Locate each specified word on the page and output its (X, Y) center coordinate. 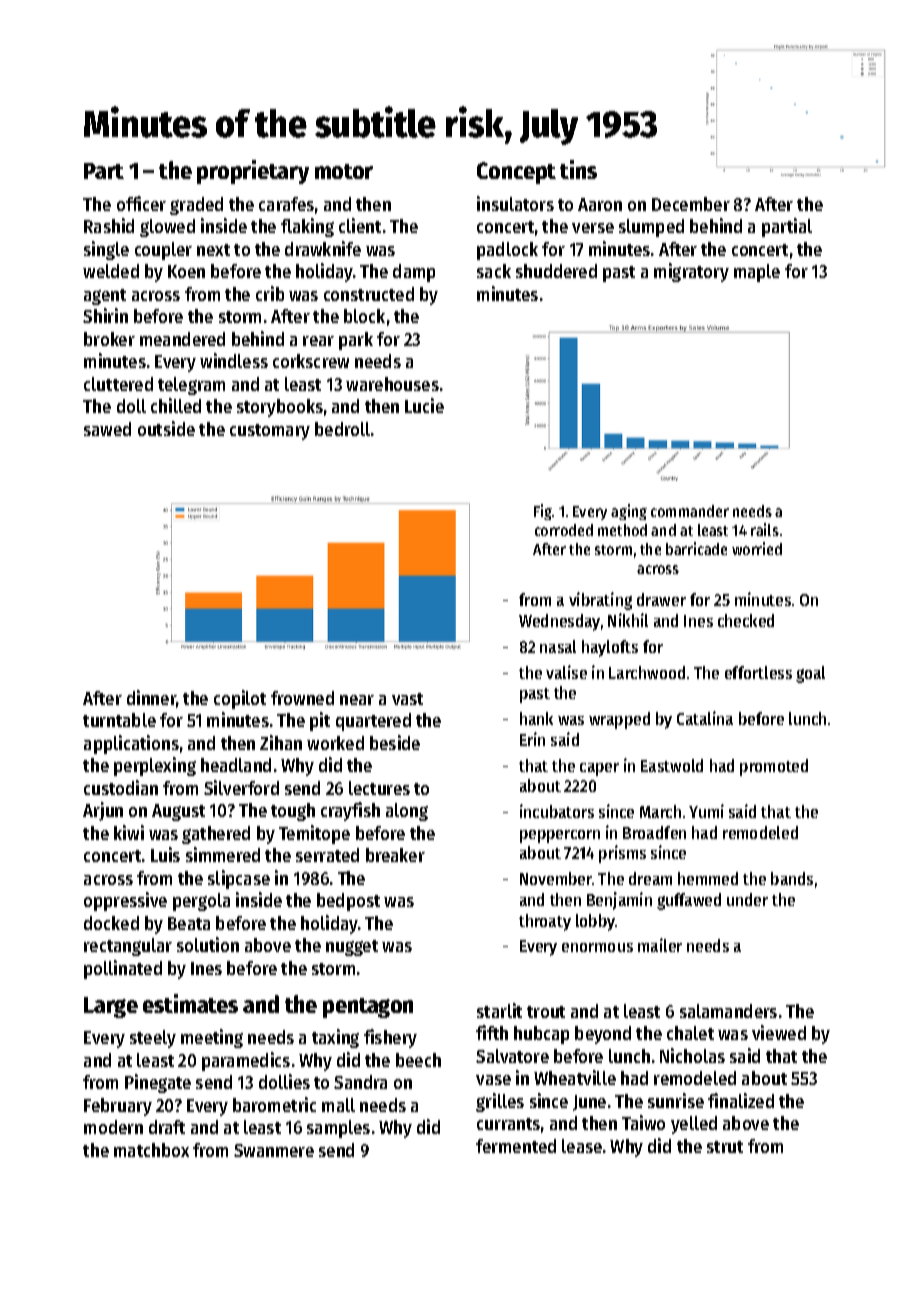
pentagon (368, 1008)
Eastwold (672, 765)
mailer (660, 945)
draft (167, 1127)
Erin (532, 739)
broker (109, 339)
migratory (691, 272)
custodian (121, 787)
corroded (564, 530)
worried (757, 548)
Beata (189, 923)
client (360, 225)
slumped (651, 228)
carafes (286, 204)
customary (270, 432)
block (364, 316)
